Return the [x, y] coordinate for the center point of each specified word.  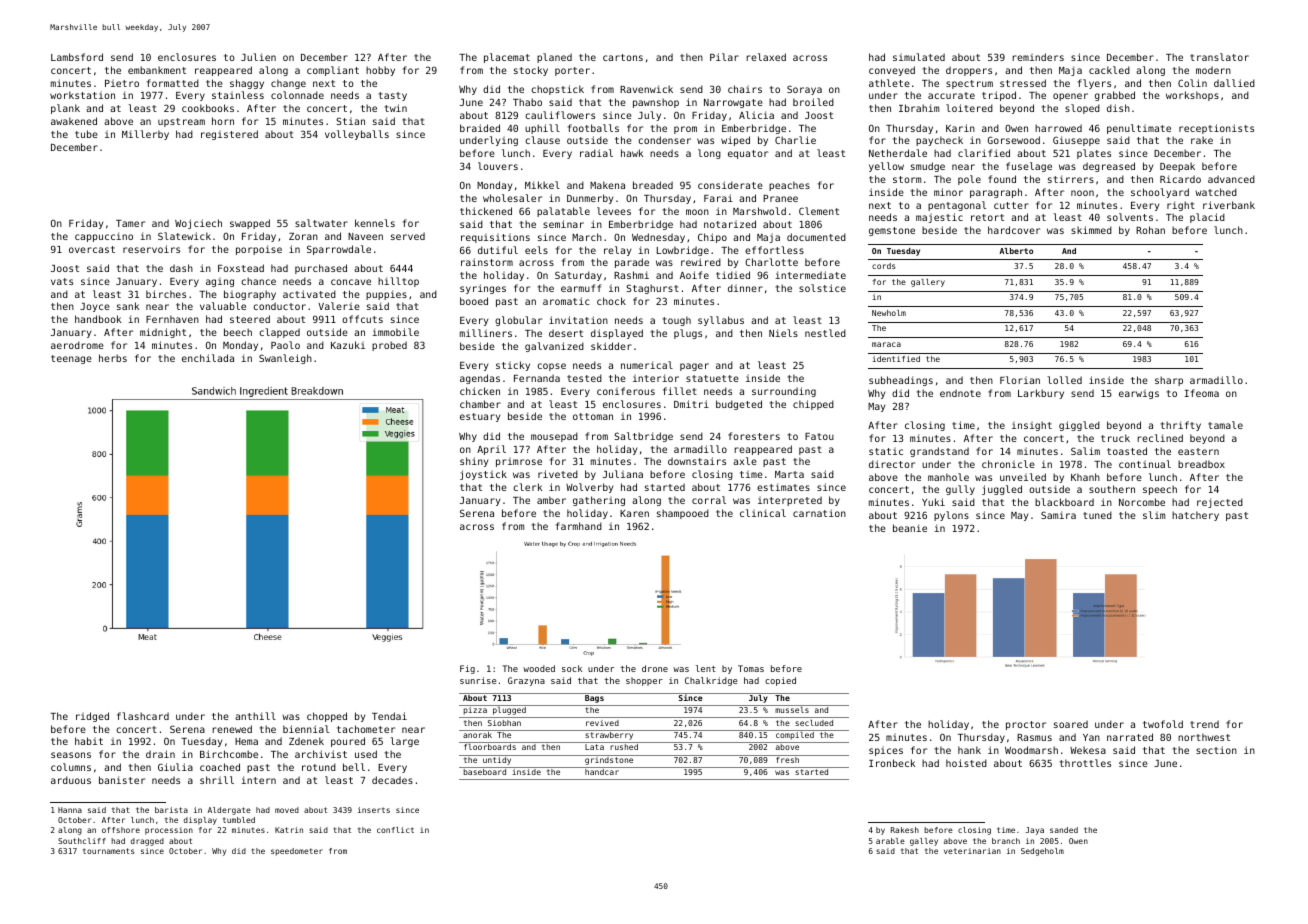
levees [614, 211]
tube [86, 134]
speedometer [297, 852]
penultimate [1139, 129]
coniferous [626, 391]
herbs [113, 358]
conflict [395, 830]
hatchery [1195, 516]
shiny [474, 462]
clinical [763, 513]
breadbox [1201, 464]
